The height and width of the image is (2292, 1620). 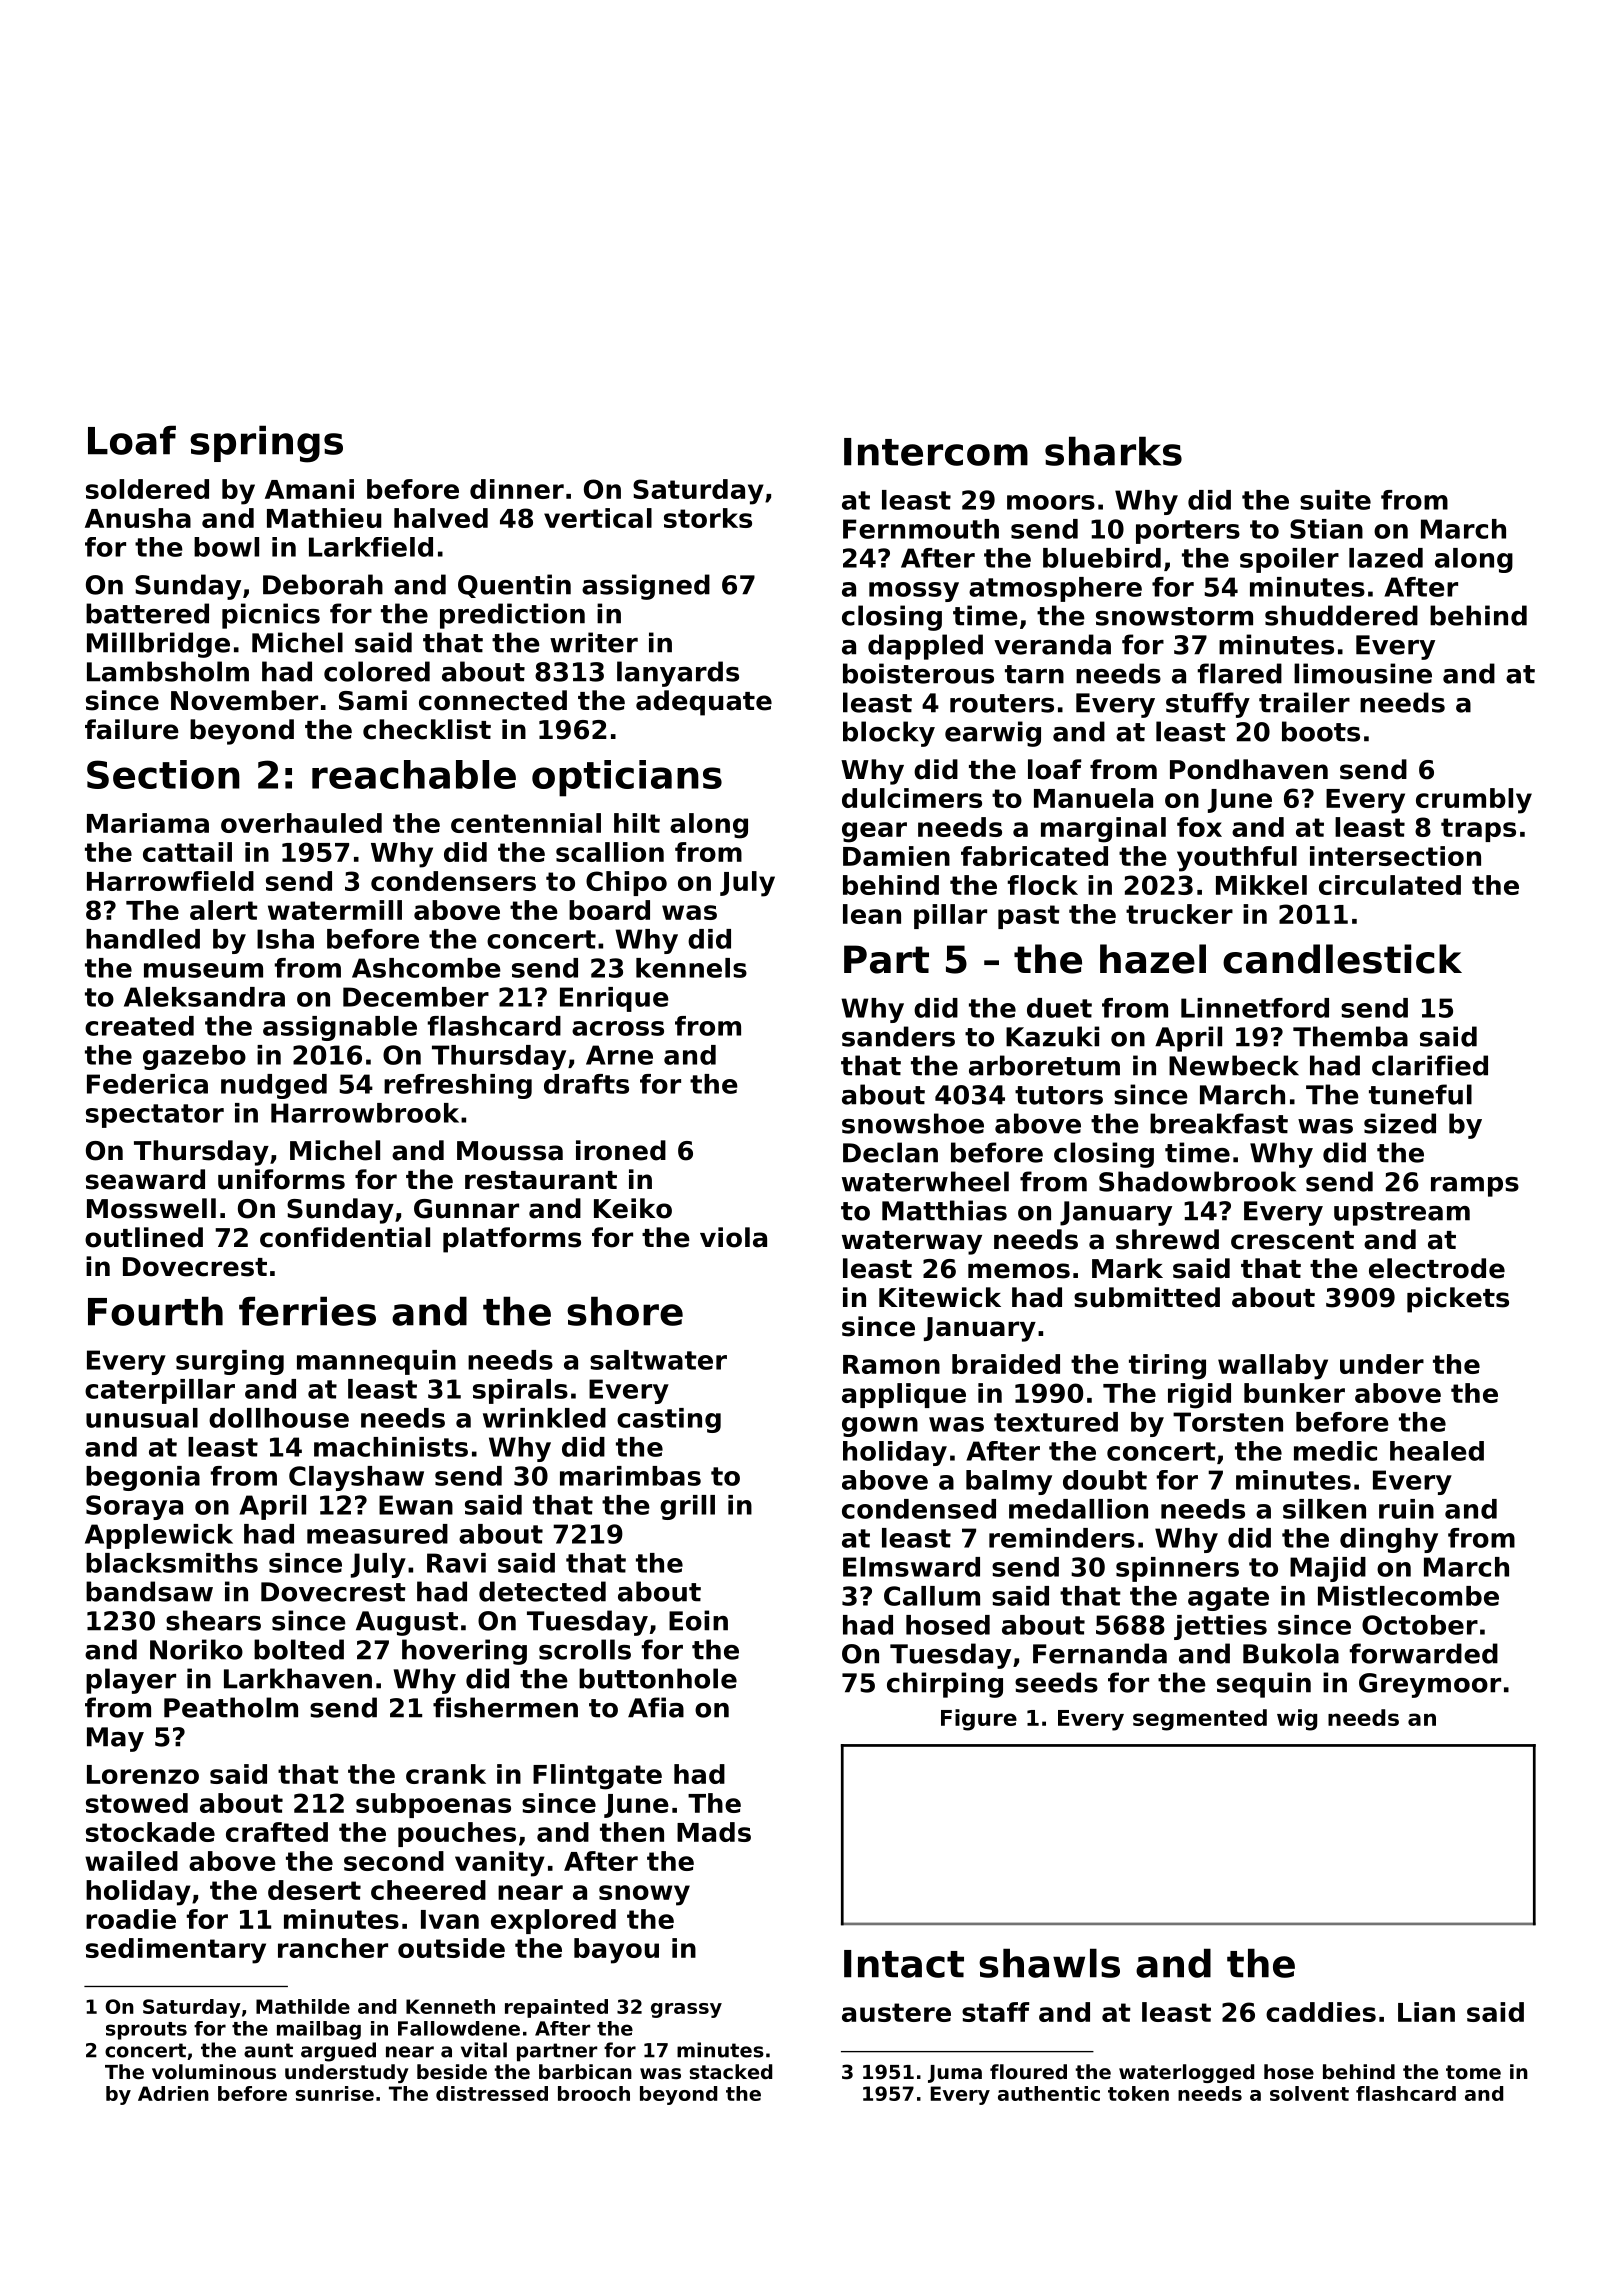 What do you see at coordinates (266, 444) in the image?
I see `springs` at bounding box center [266, 444].
